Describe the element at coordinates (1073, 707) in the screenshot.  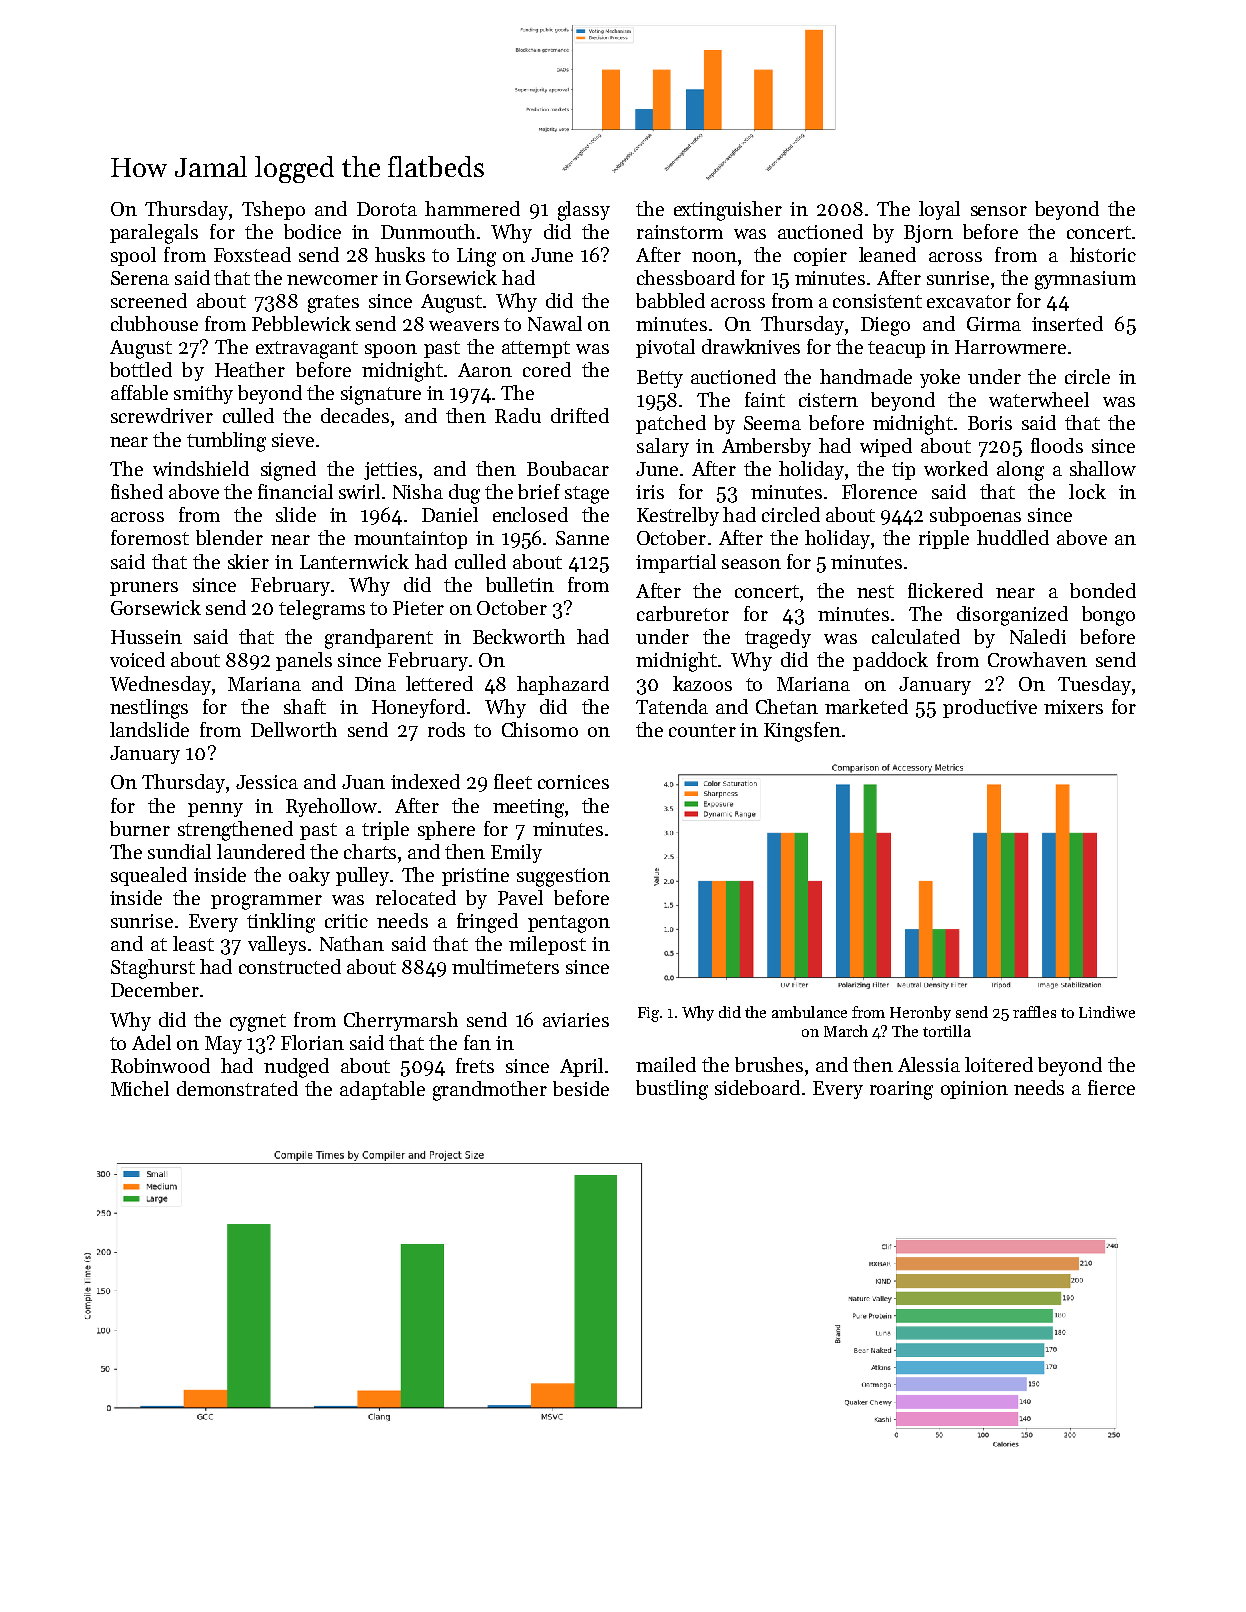
I see `mixers` at that location.
